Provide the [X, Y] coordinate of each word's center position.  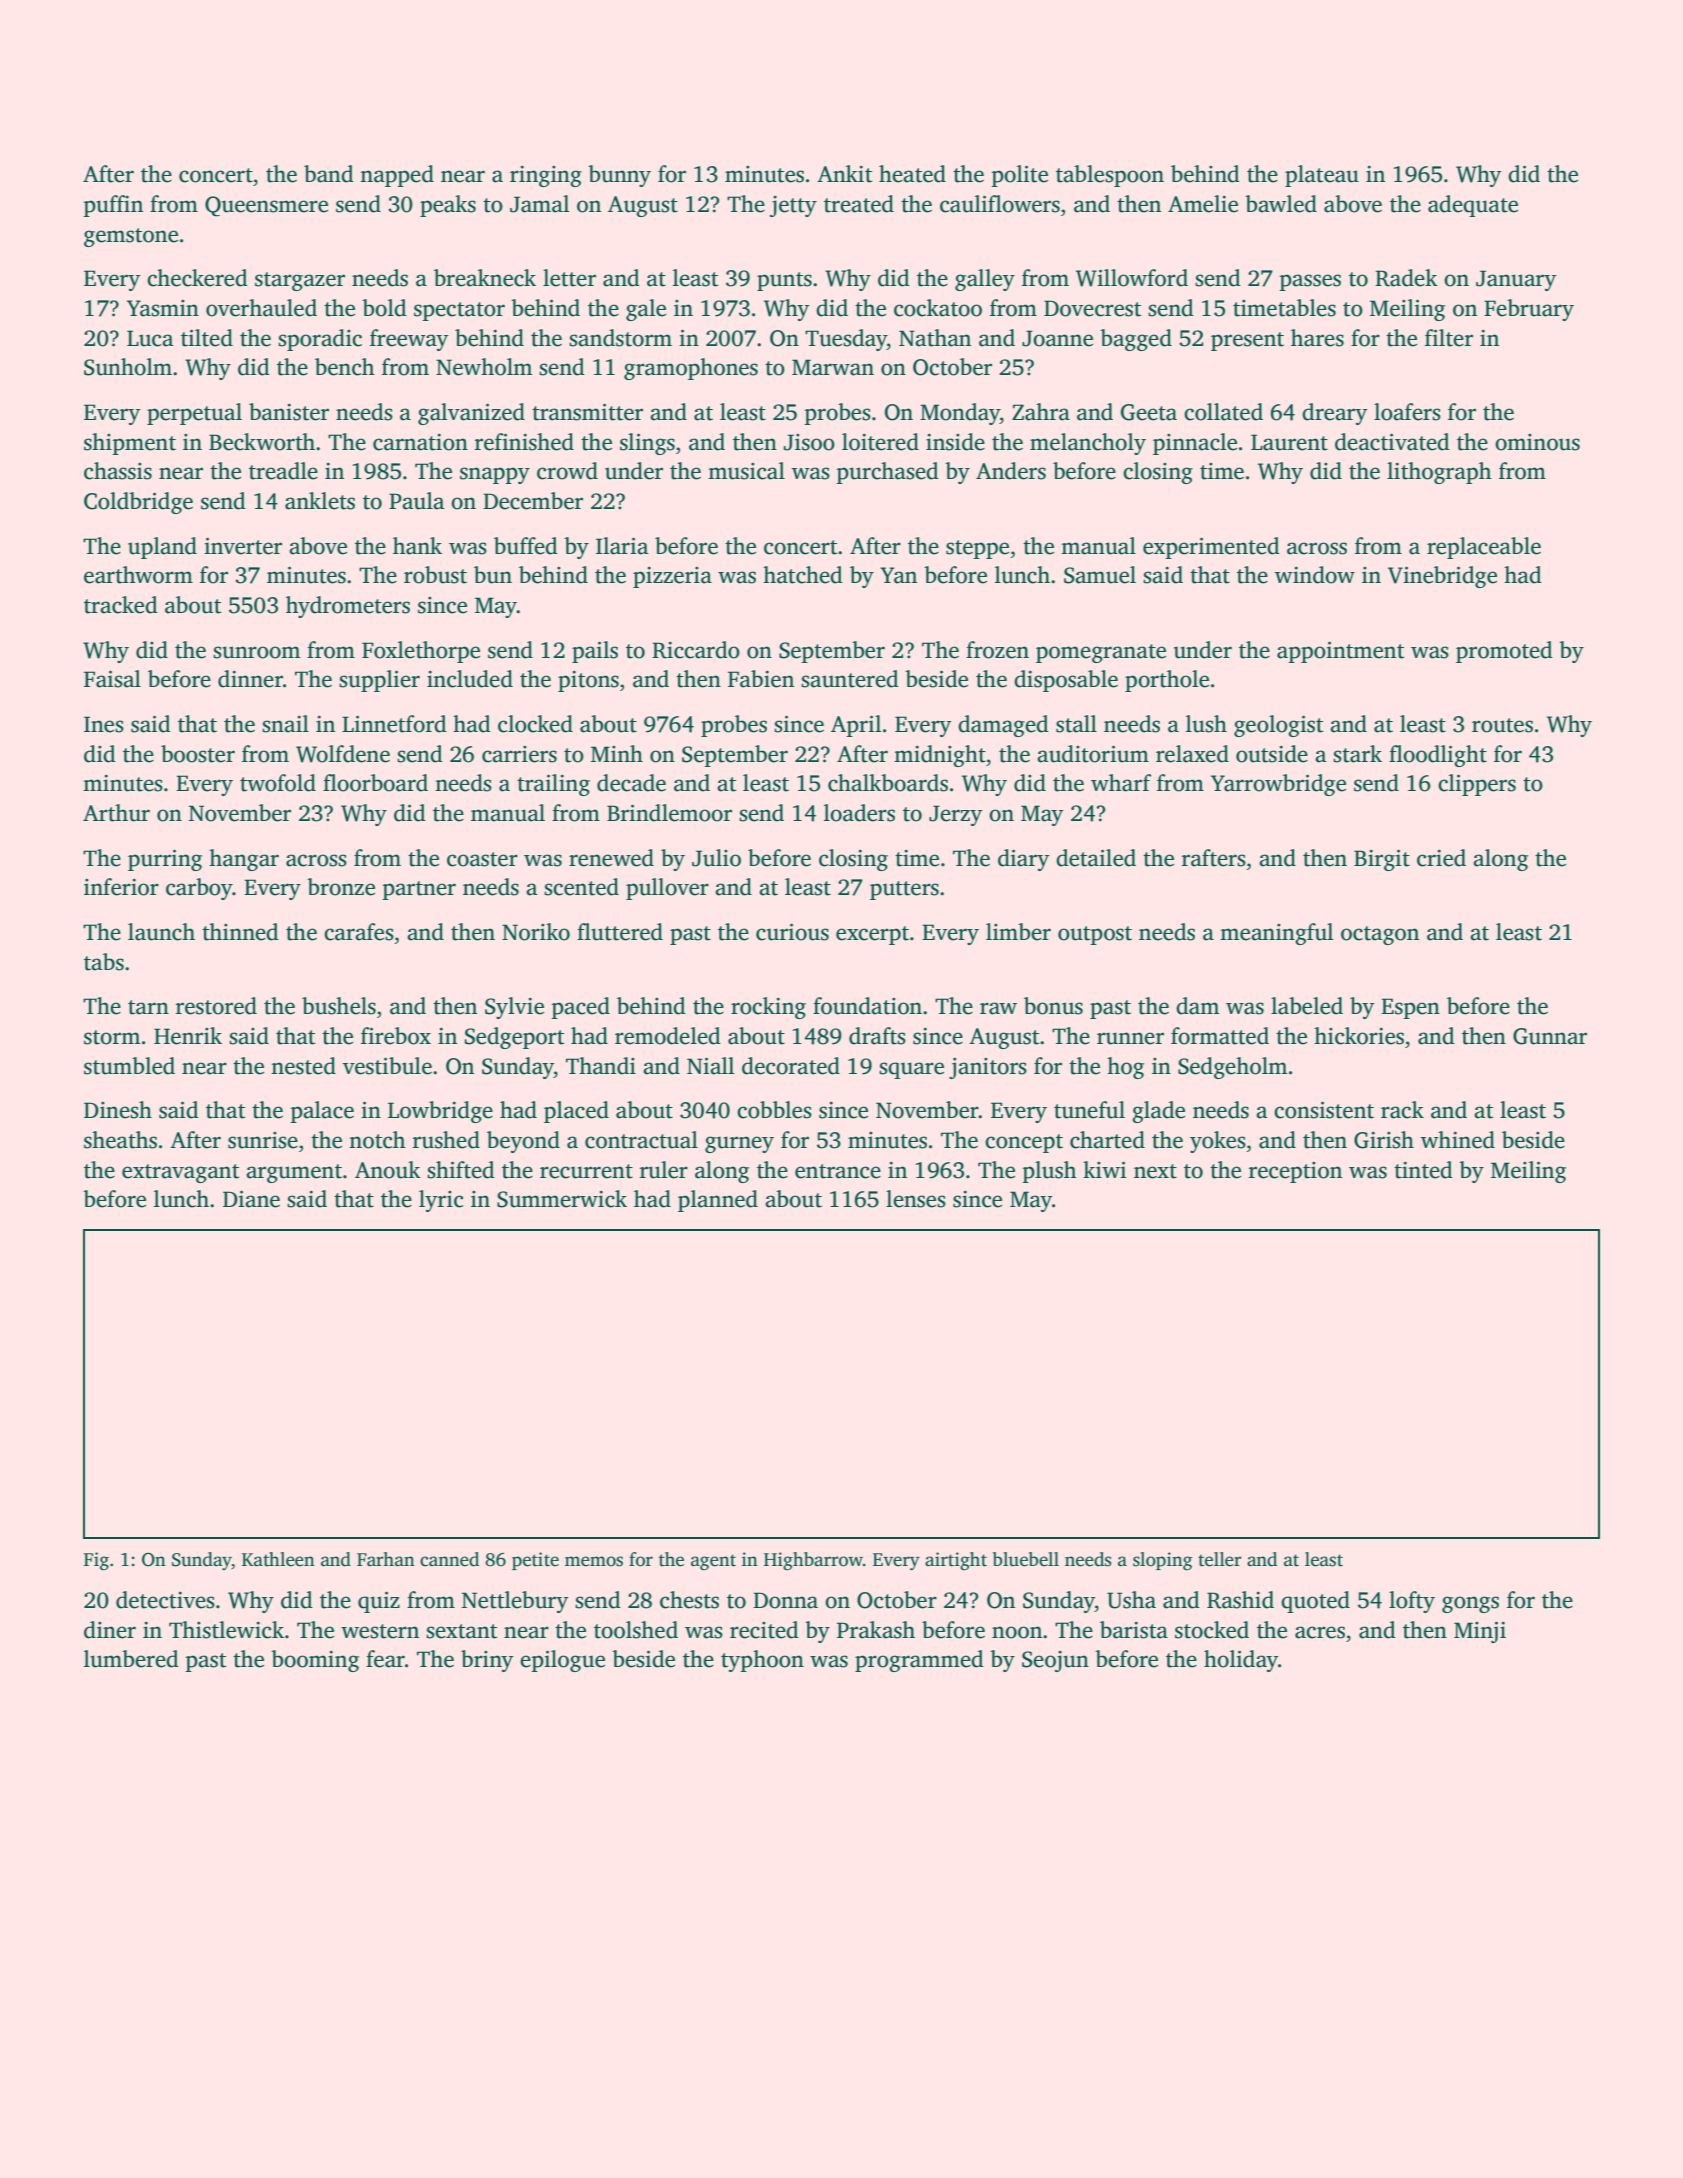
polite [1019, 176]
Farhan [386, 1559]
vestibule [387, 1066]
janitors [988, 1068]
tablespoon [1110, 176]
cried [1441, 858]
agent [713, 1562]
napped [397, 176]
